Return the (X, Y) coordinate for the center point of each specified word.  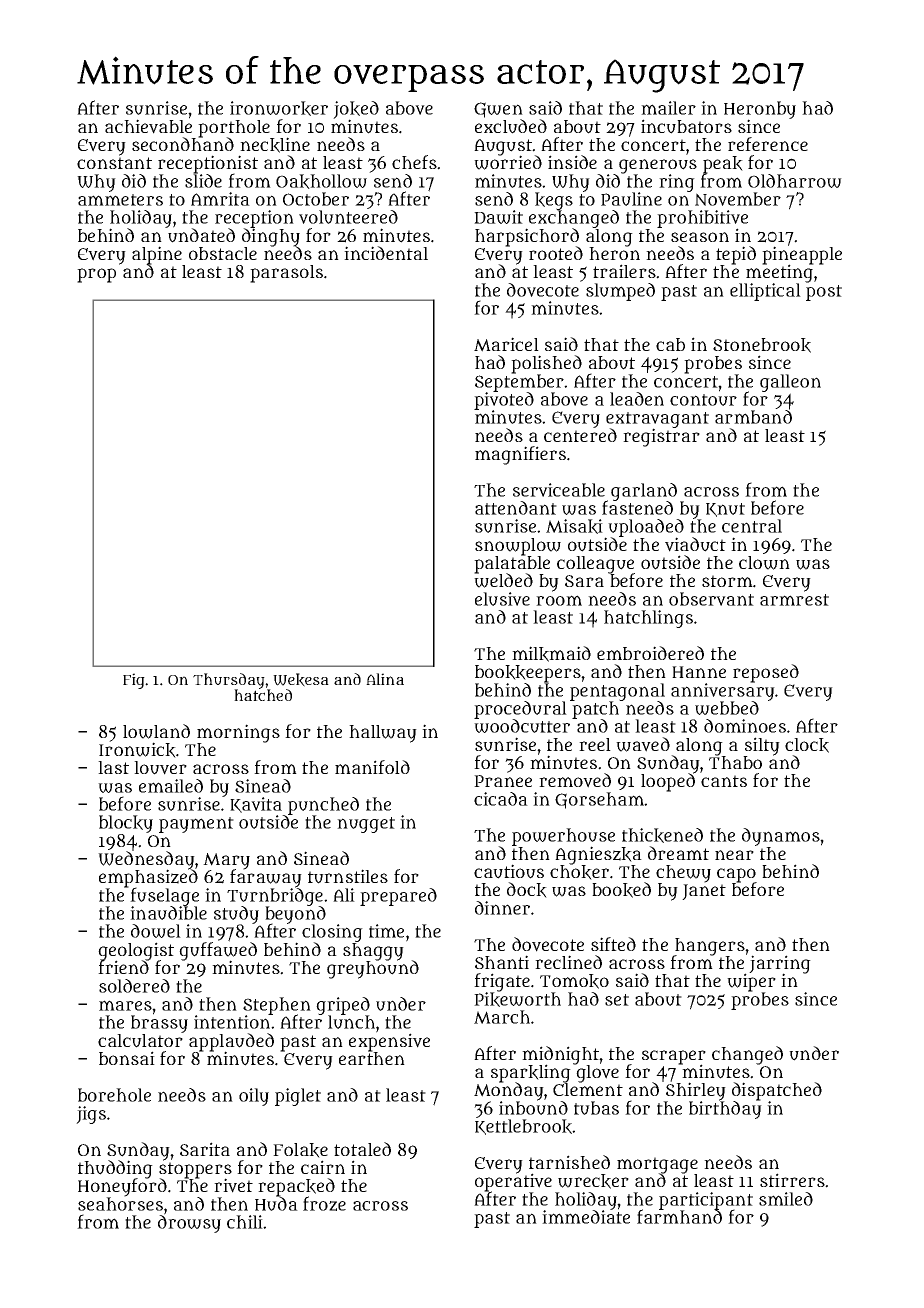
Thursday (229, 681)
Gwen (498, 110)
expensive (389, 1042)
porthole (234, 128)
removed (575, 780)
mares (125, 1005)
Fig (134, 681)
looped (668, 783)
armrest (794, 600)
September (519, 383)
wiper (751, 983)
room (559, 600)
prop (96, 275)
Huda (276, 1204)
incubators (686, 126)
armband (753, 417)
